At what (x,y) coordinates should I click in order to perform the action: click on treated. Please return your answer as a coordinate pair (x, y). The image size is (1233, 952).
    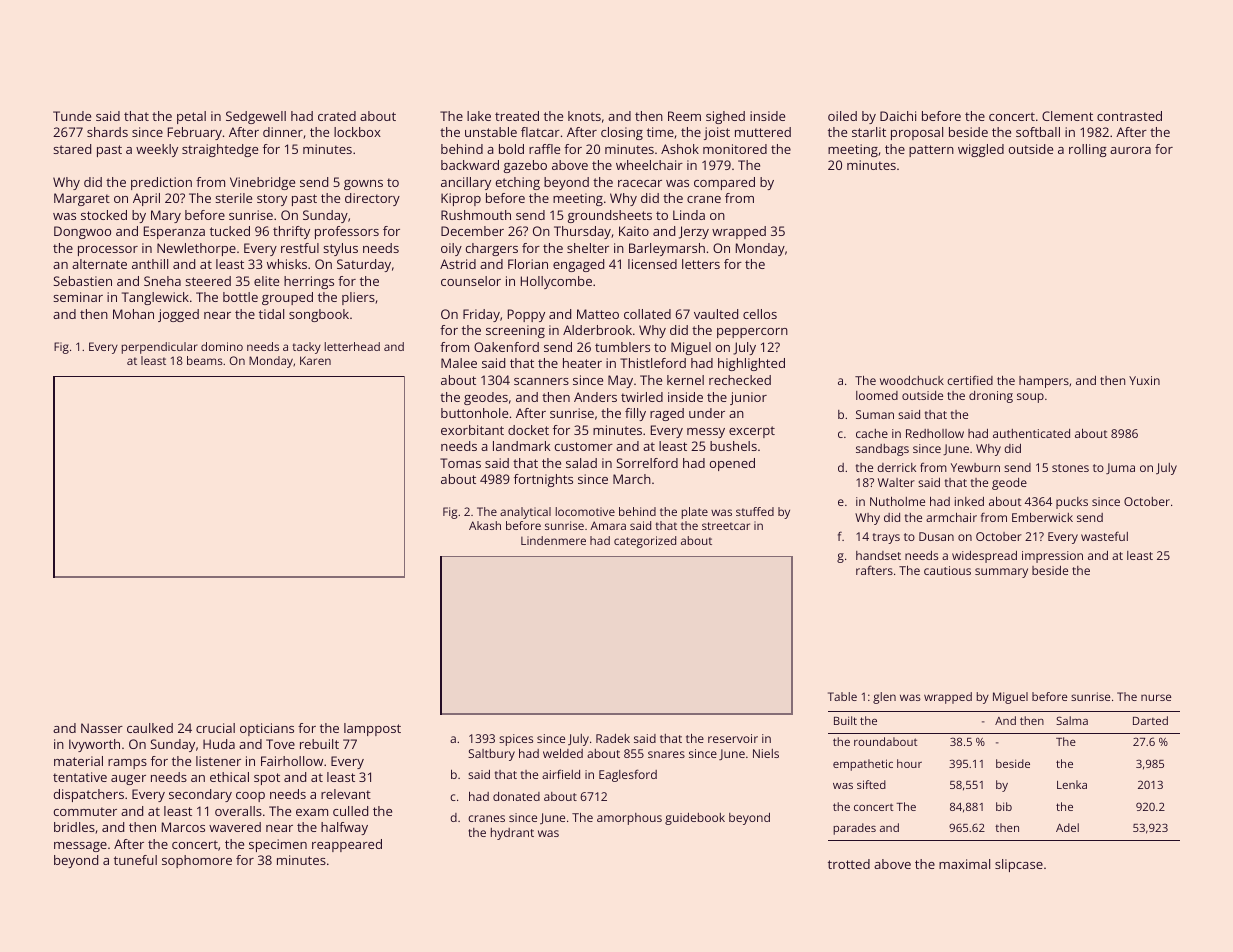
    Looking at the image, I should click on (517, 116).
